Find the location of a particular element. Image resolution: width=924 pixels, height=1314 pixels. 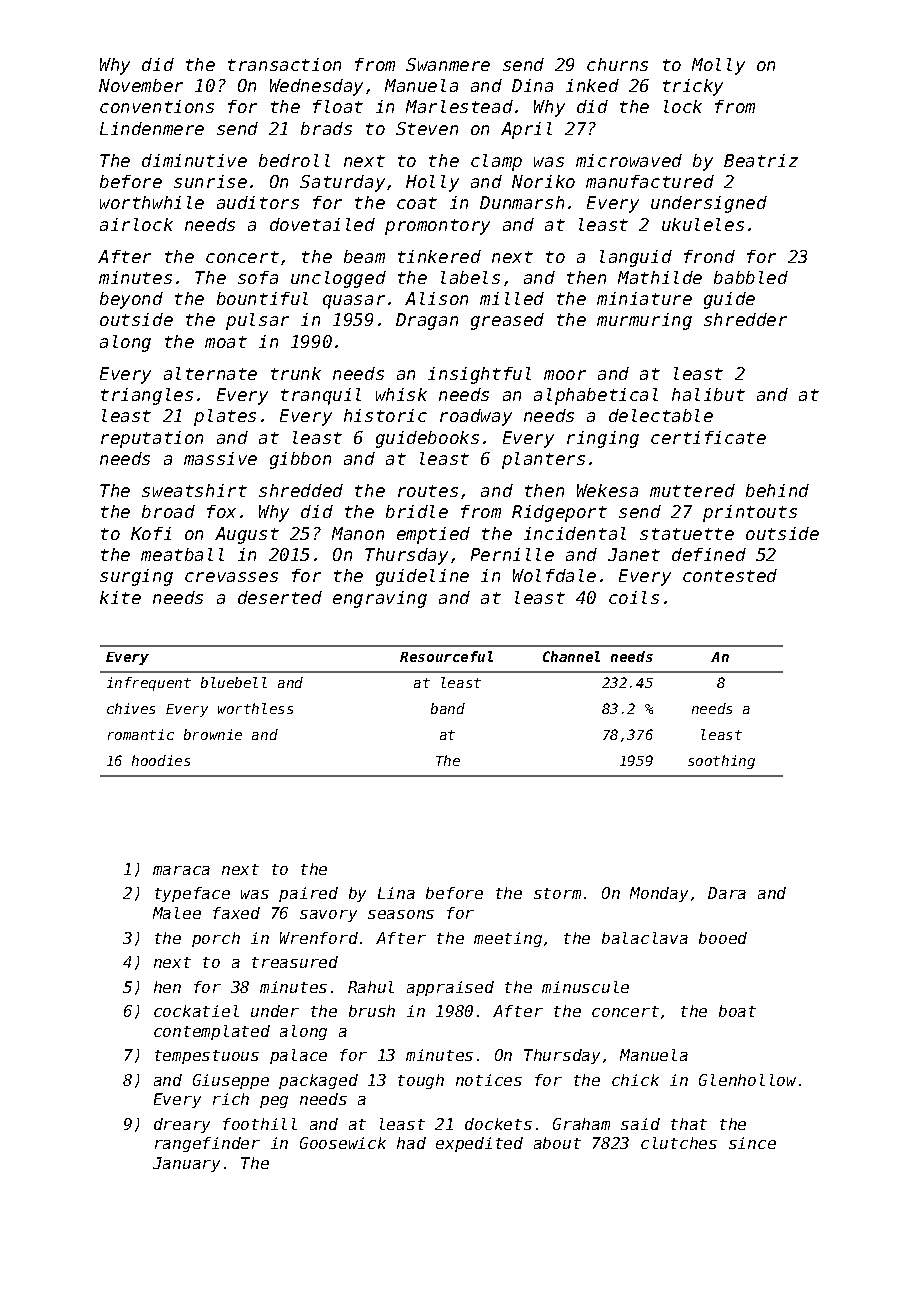

Swanmere is located at coordinates (448, 64).
